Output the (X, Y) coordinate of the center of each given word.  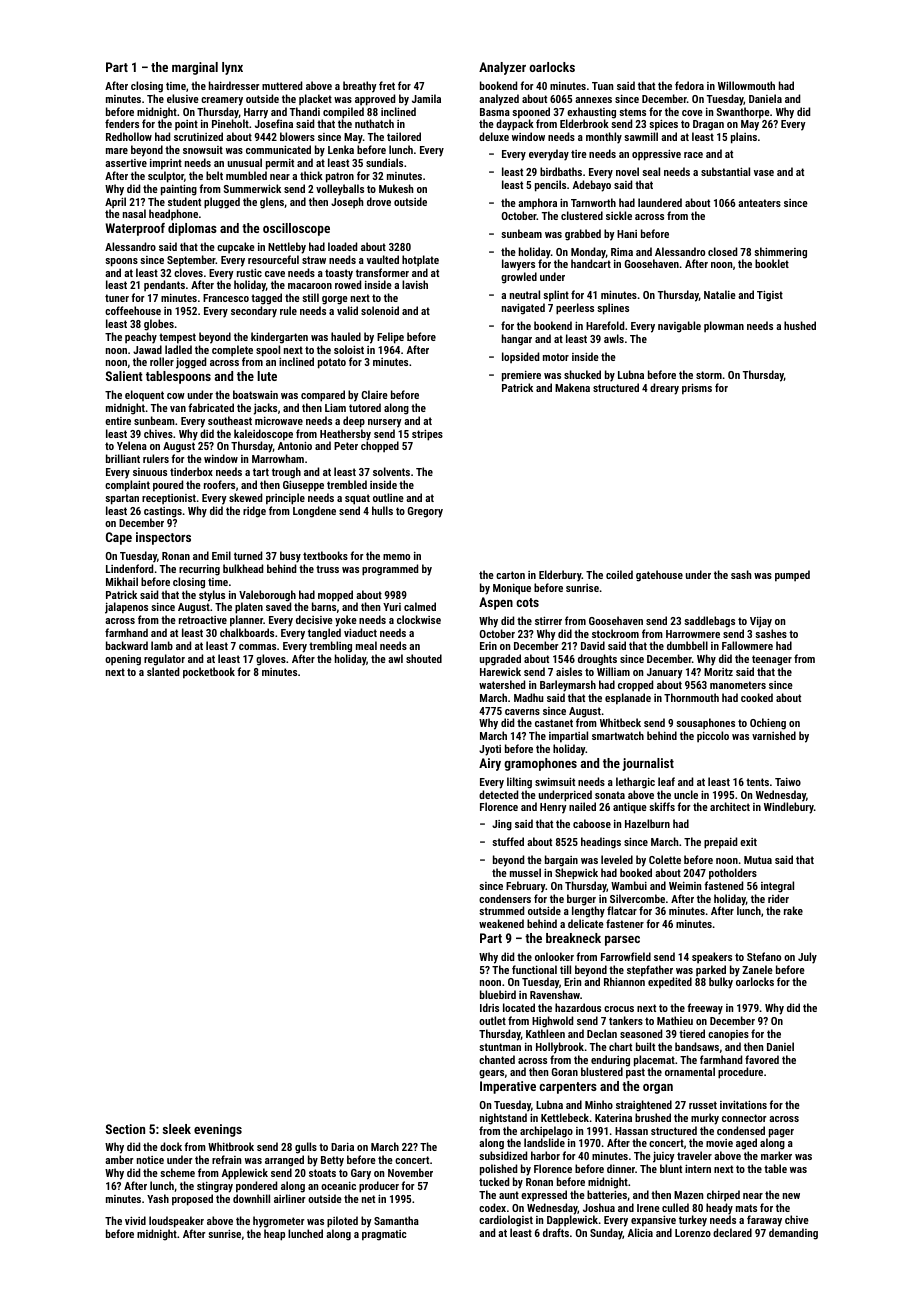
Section (125, 1129)
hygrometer (279, 1222)
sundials (384, 162)
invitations (743, 1104)
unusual (245, 162)
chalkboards (247, 632)
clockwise (419, 619)
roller (162, 361)
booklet (772, 263)
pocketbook (209, 673)
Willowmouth (746, 85)
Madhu (528, 697)
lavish (415, 284)
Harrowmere (693, 634)
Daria (342, 1147)
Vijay (761, 622)
